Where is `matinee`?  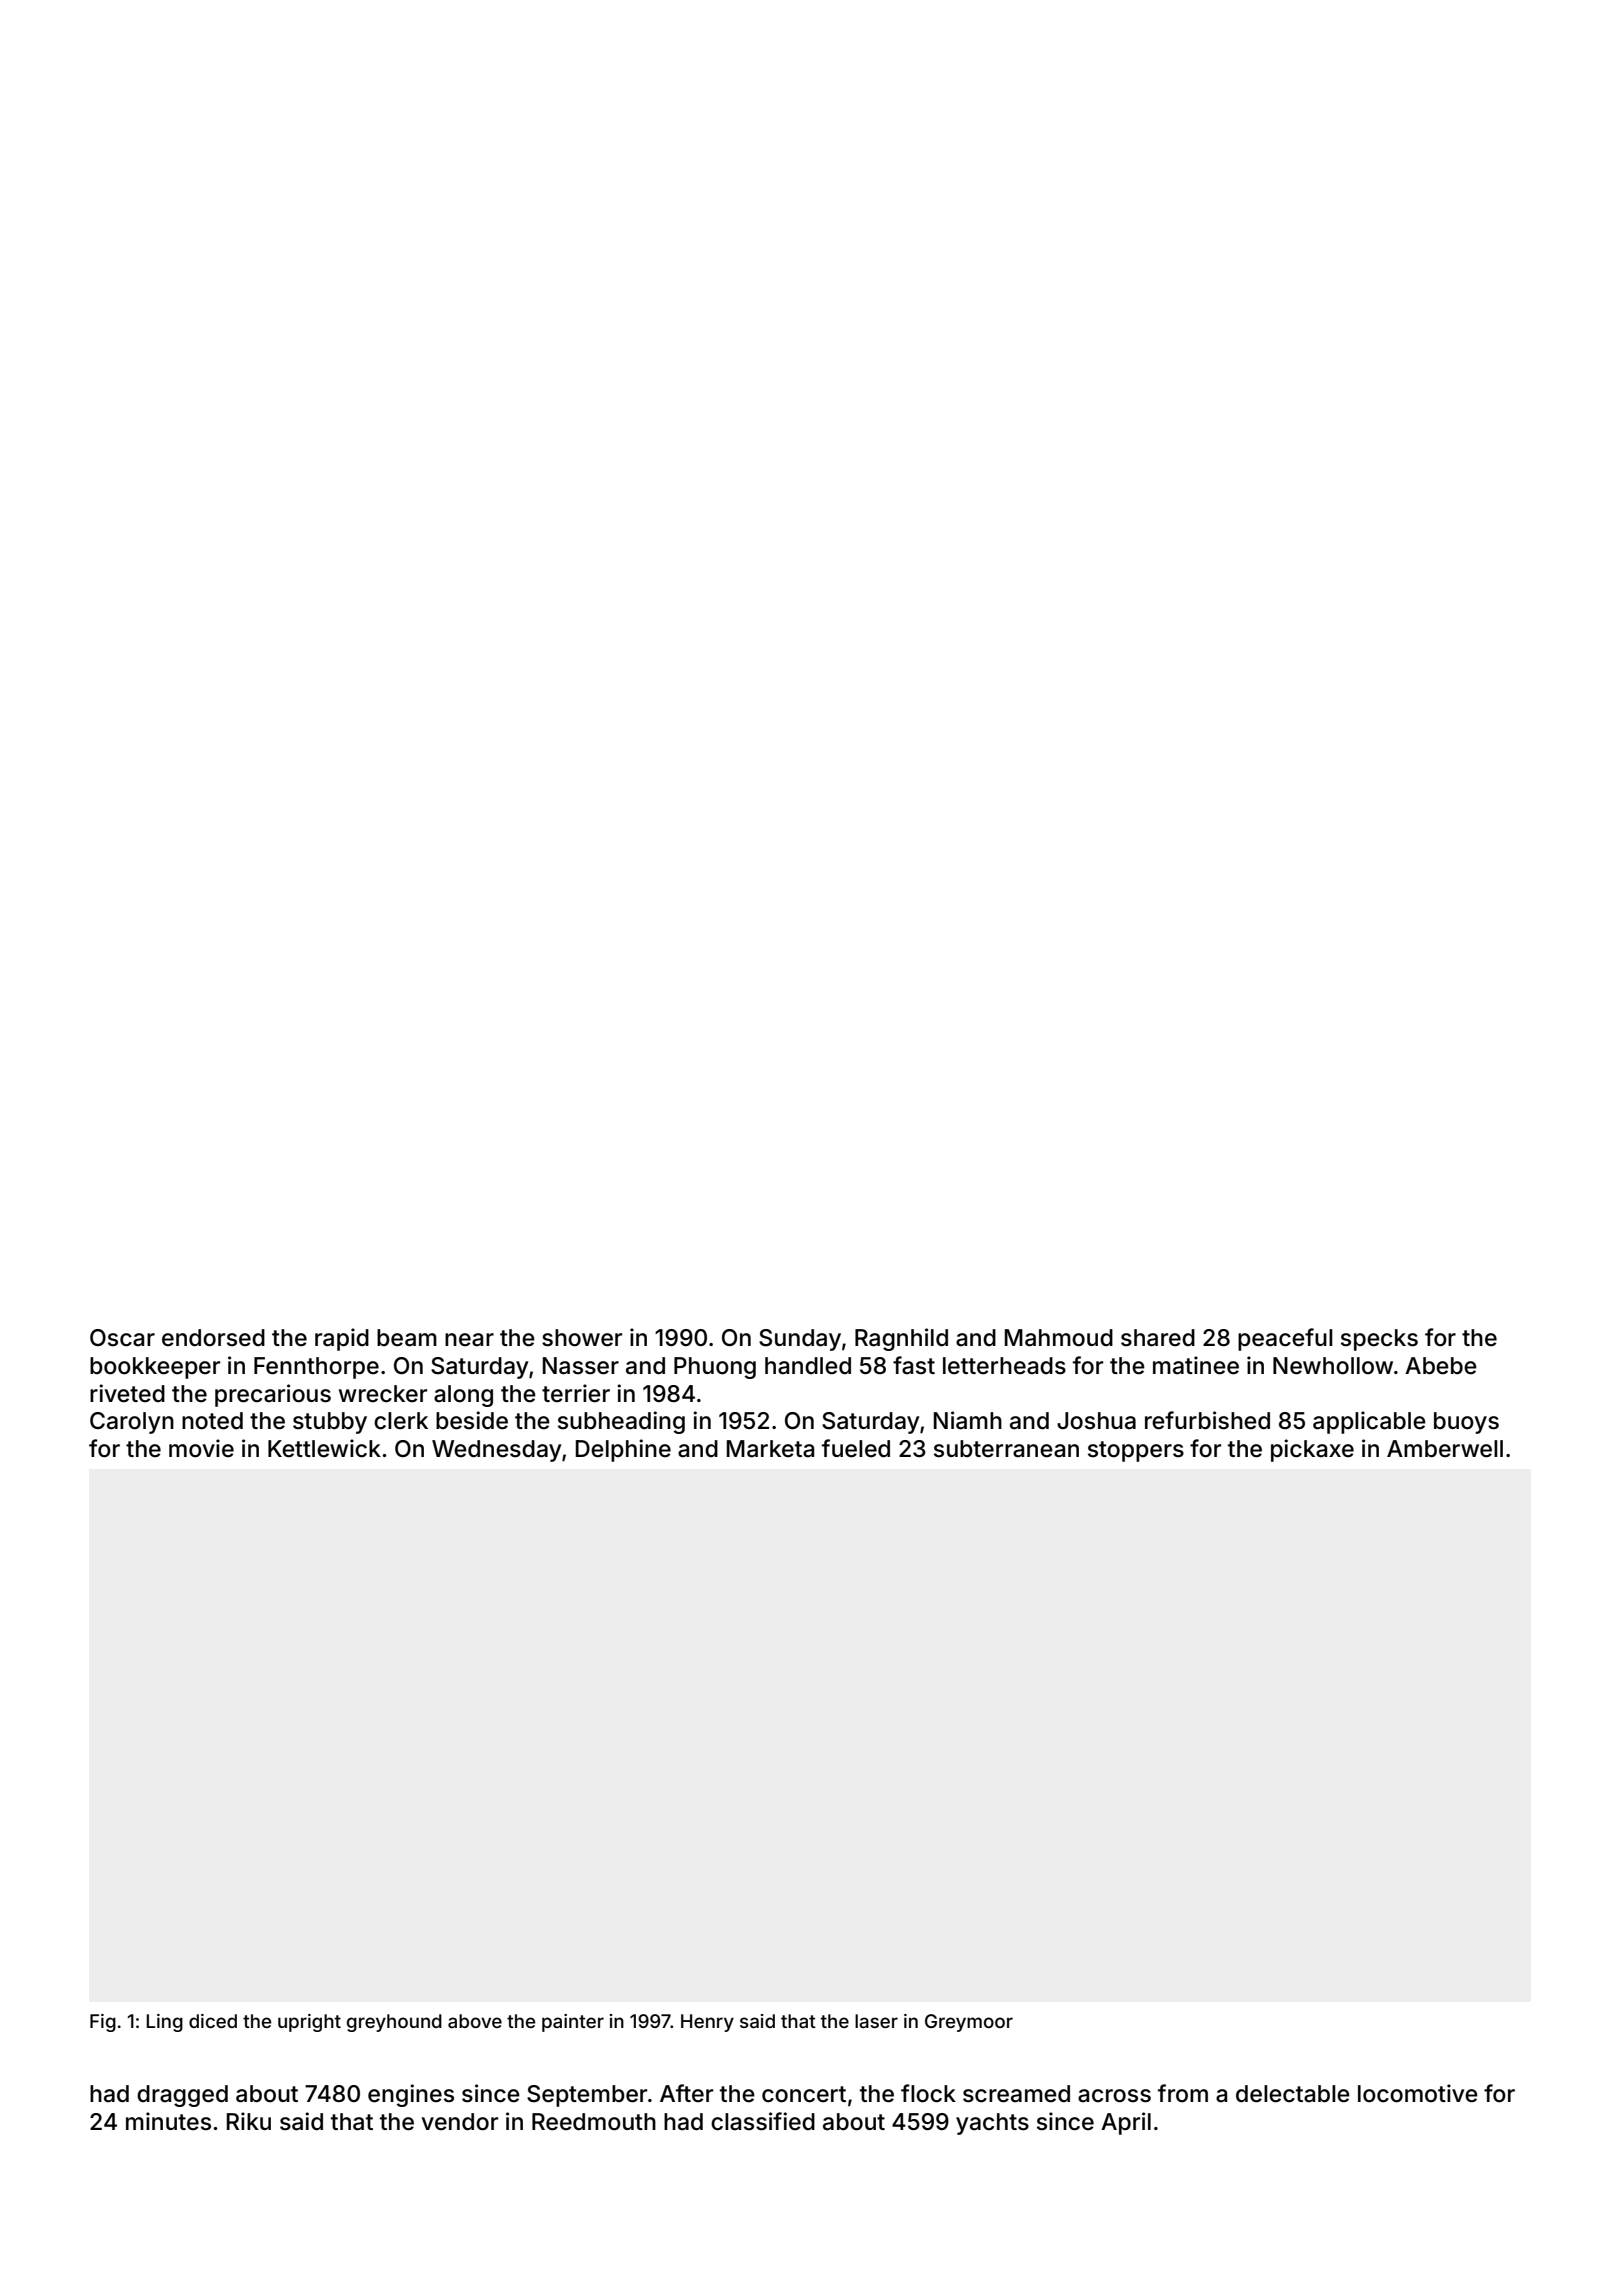 matinee is located at coordinates (1196, 1365).
